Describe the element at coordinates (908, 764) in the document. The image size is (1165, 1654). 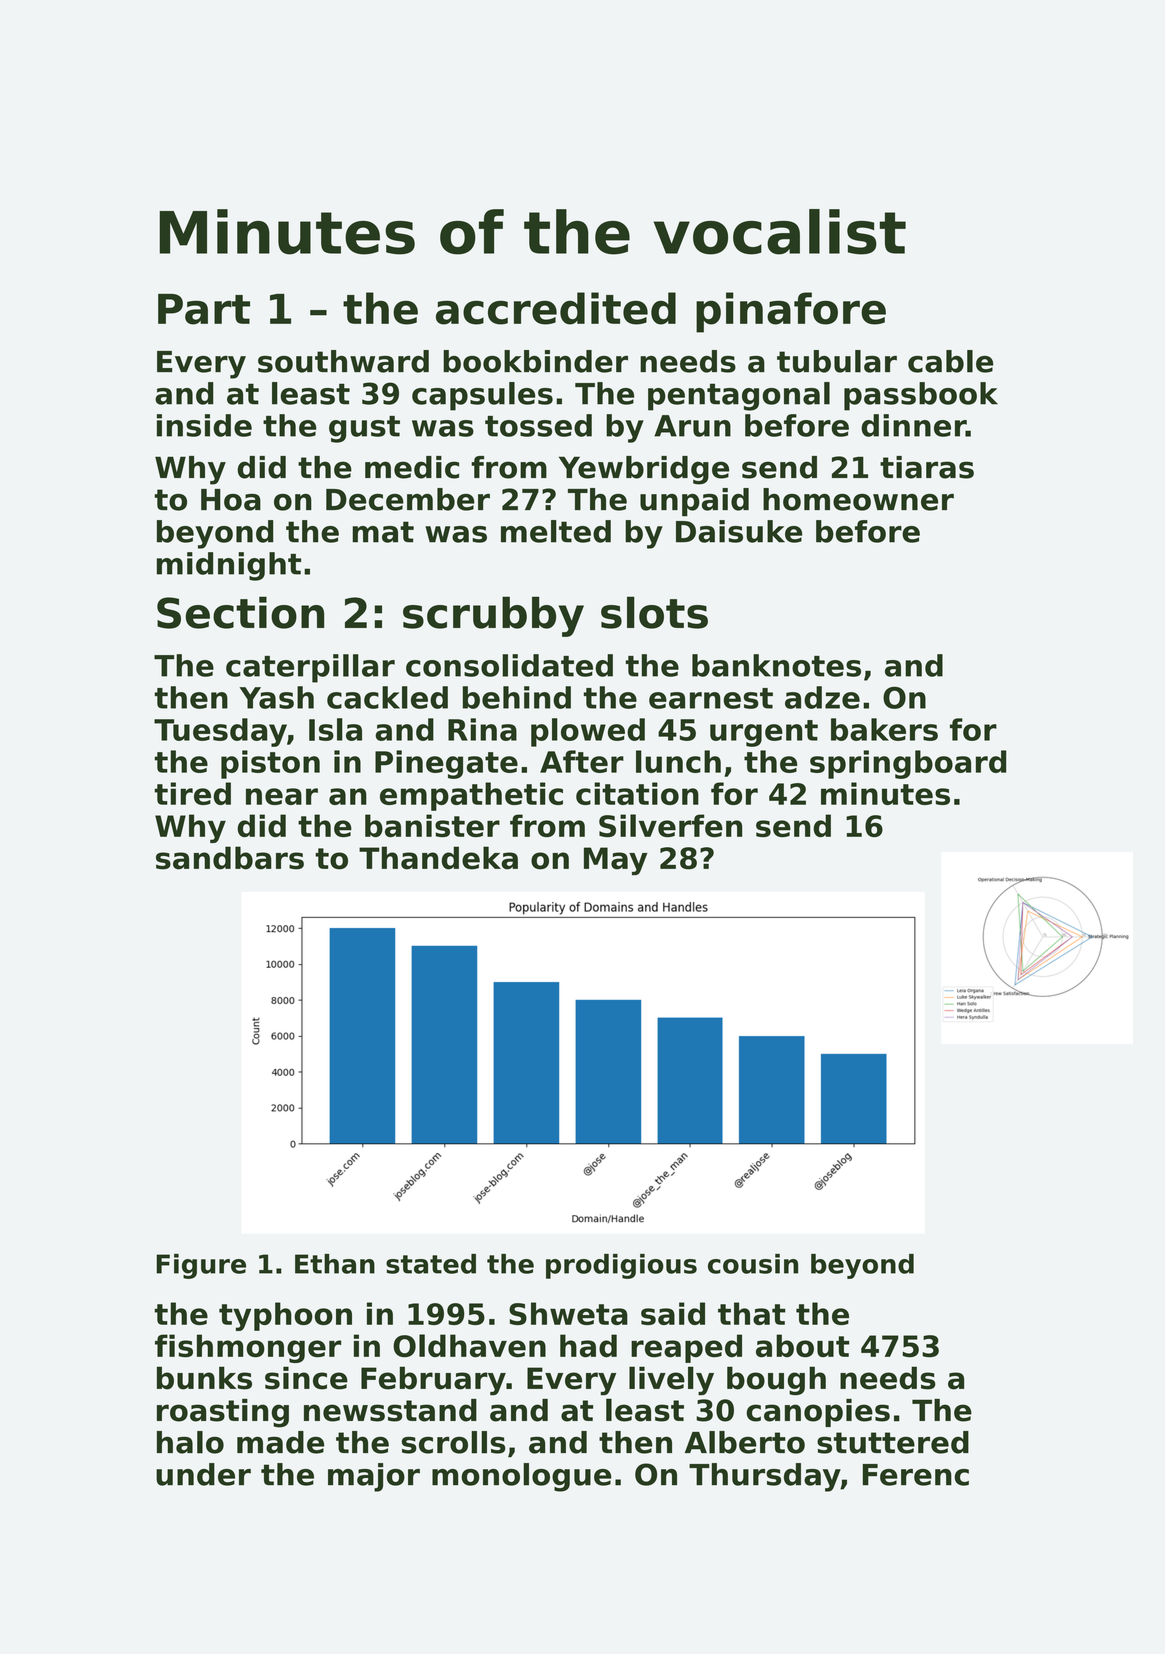
I see `springboard` at that location.
